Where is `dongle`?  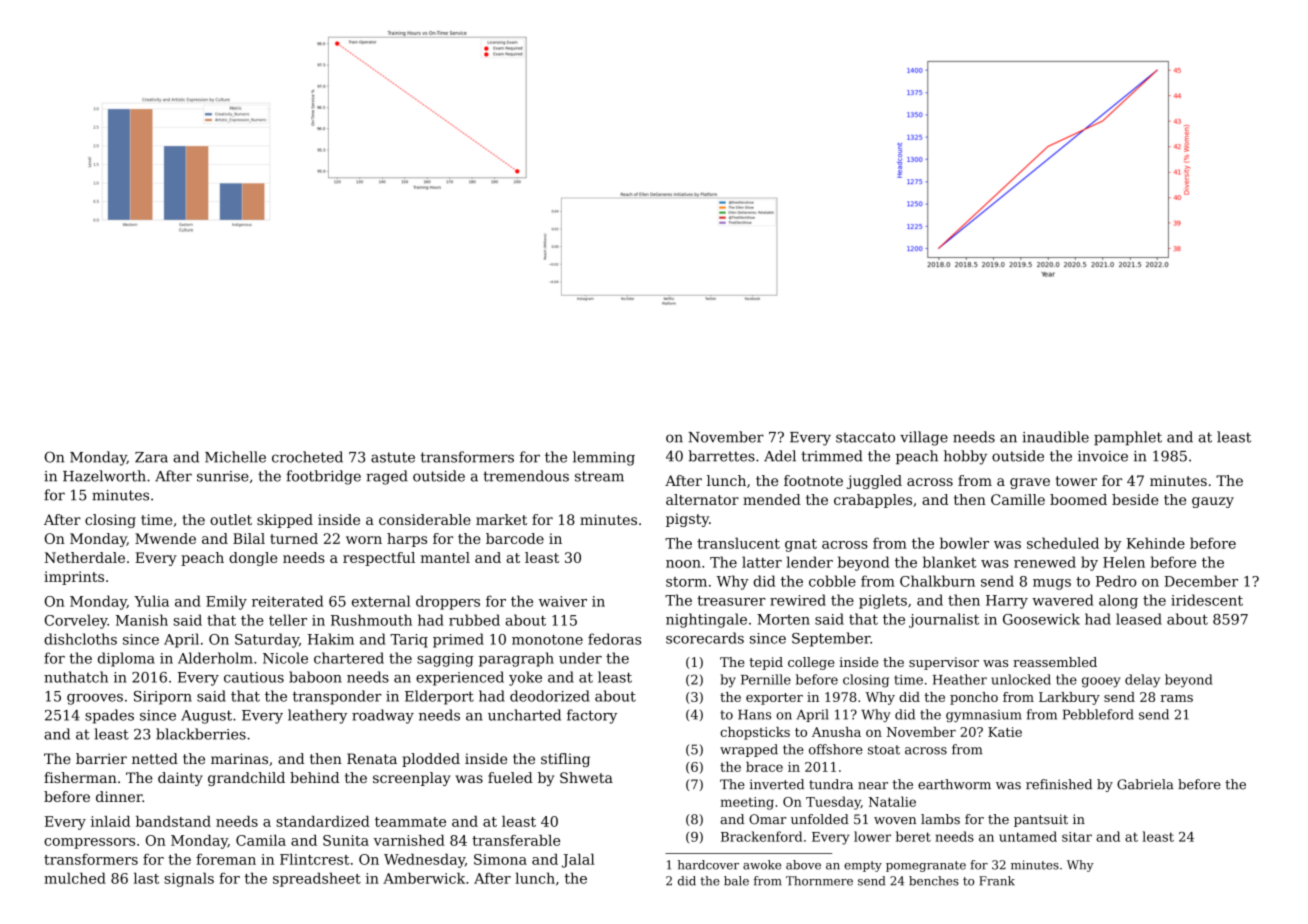
dongle is located at coordinates (253, 559).
